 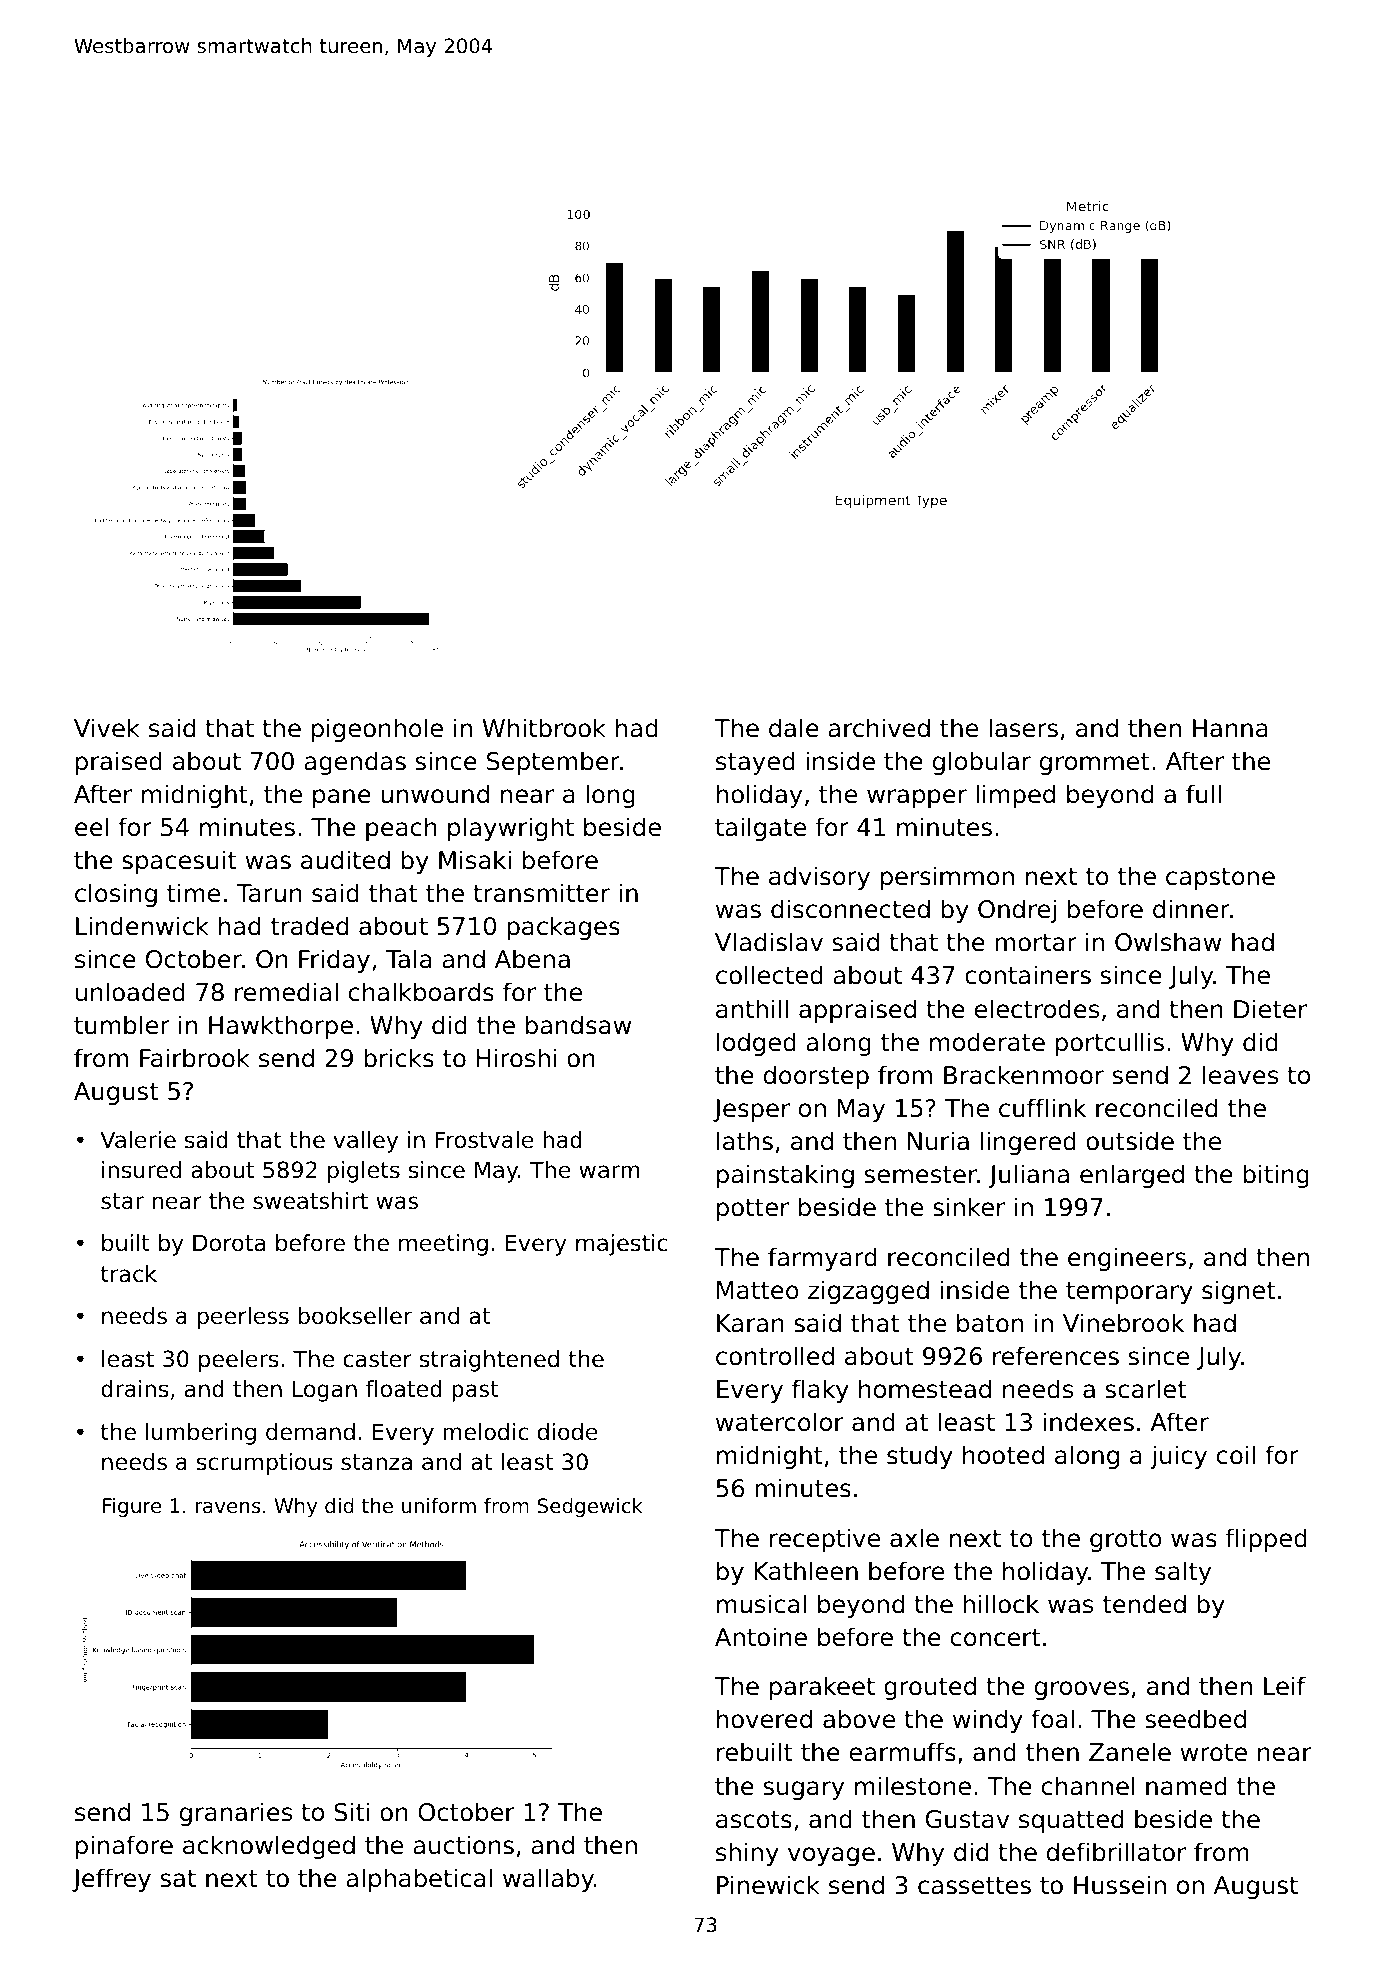 I want to click on diode, so click(x=568, y=1432).
